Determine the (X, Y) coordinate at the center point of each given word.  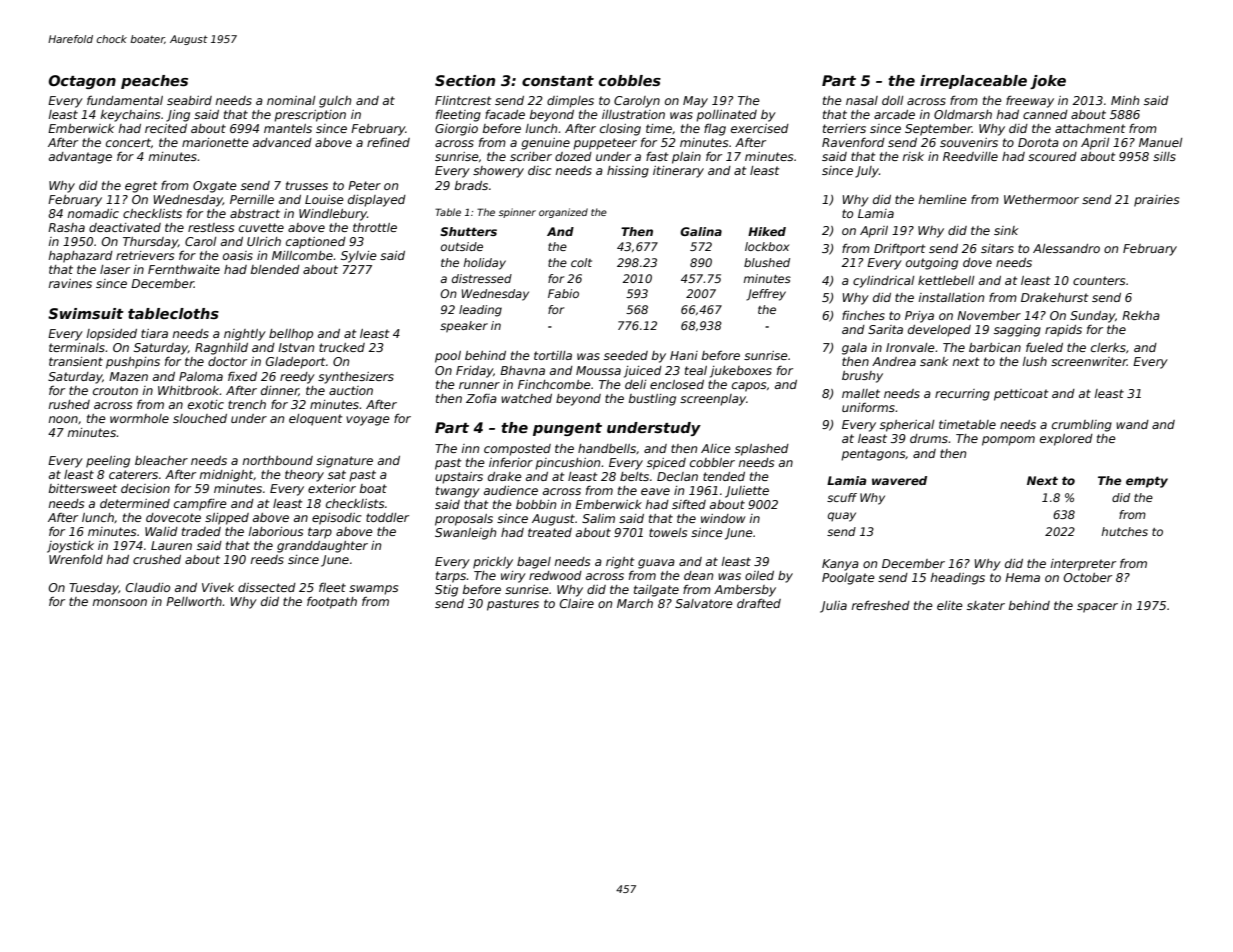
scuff (842, 497)
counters (1099, 280)
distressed (482, 278)
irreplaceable (973, 82)
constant (558, 81)
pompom (1008, 441)
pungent (567, 429)
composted (517, 450)
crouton (115, 390)
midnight (227, 476)
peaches (154, 82)
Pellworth (194, 601)
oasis (238, 255)
